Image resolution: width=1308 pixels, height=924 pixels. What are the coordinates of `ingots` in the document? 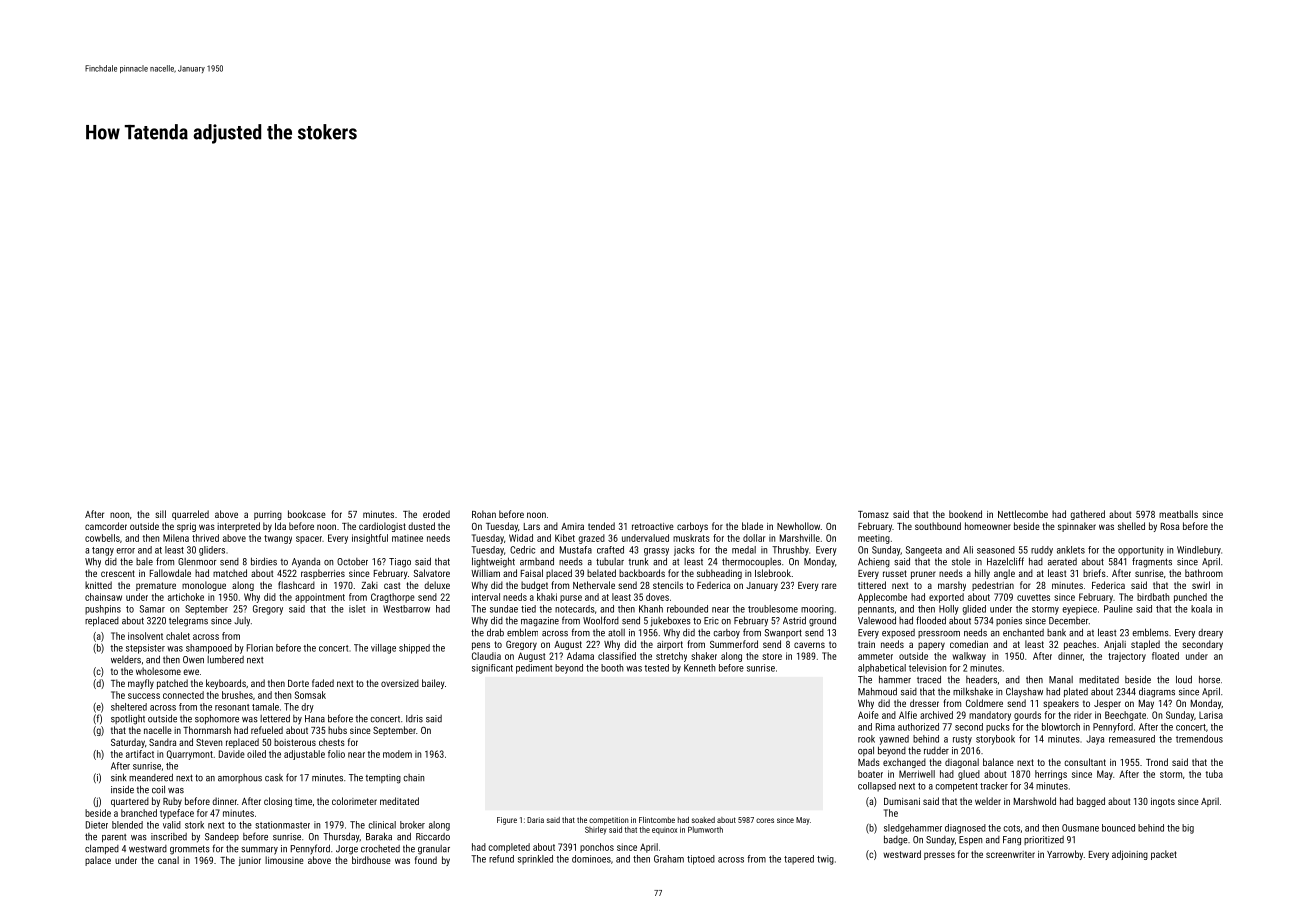 It's located at (1163, 802).
